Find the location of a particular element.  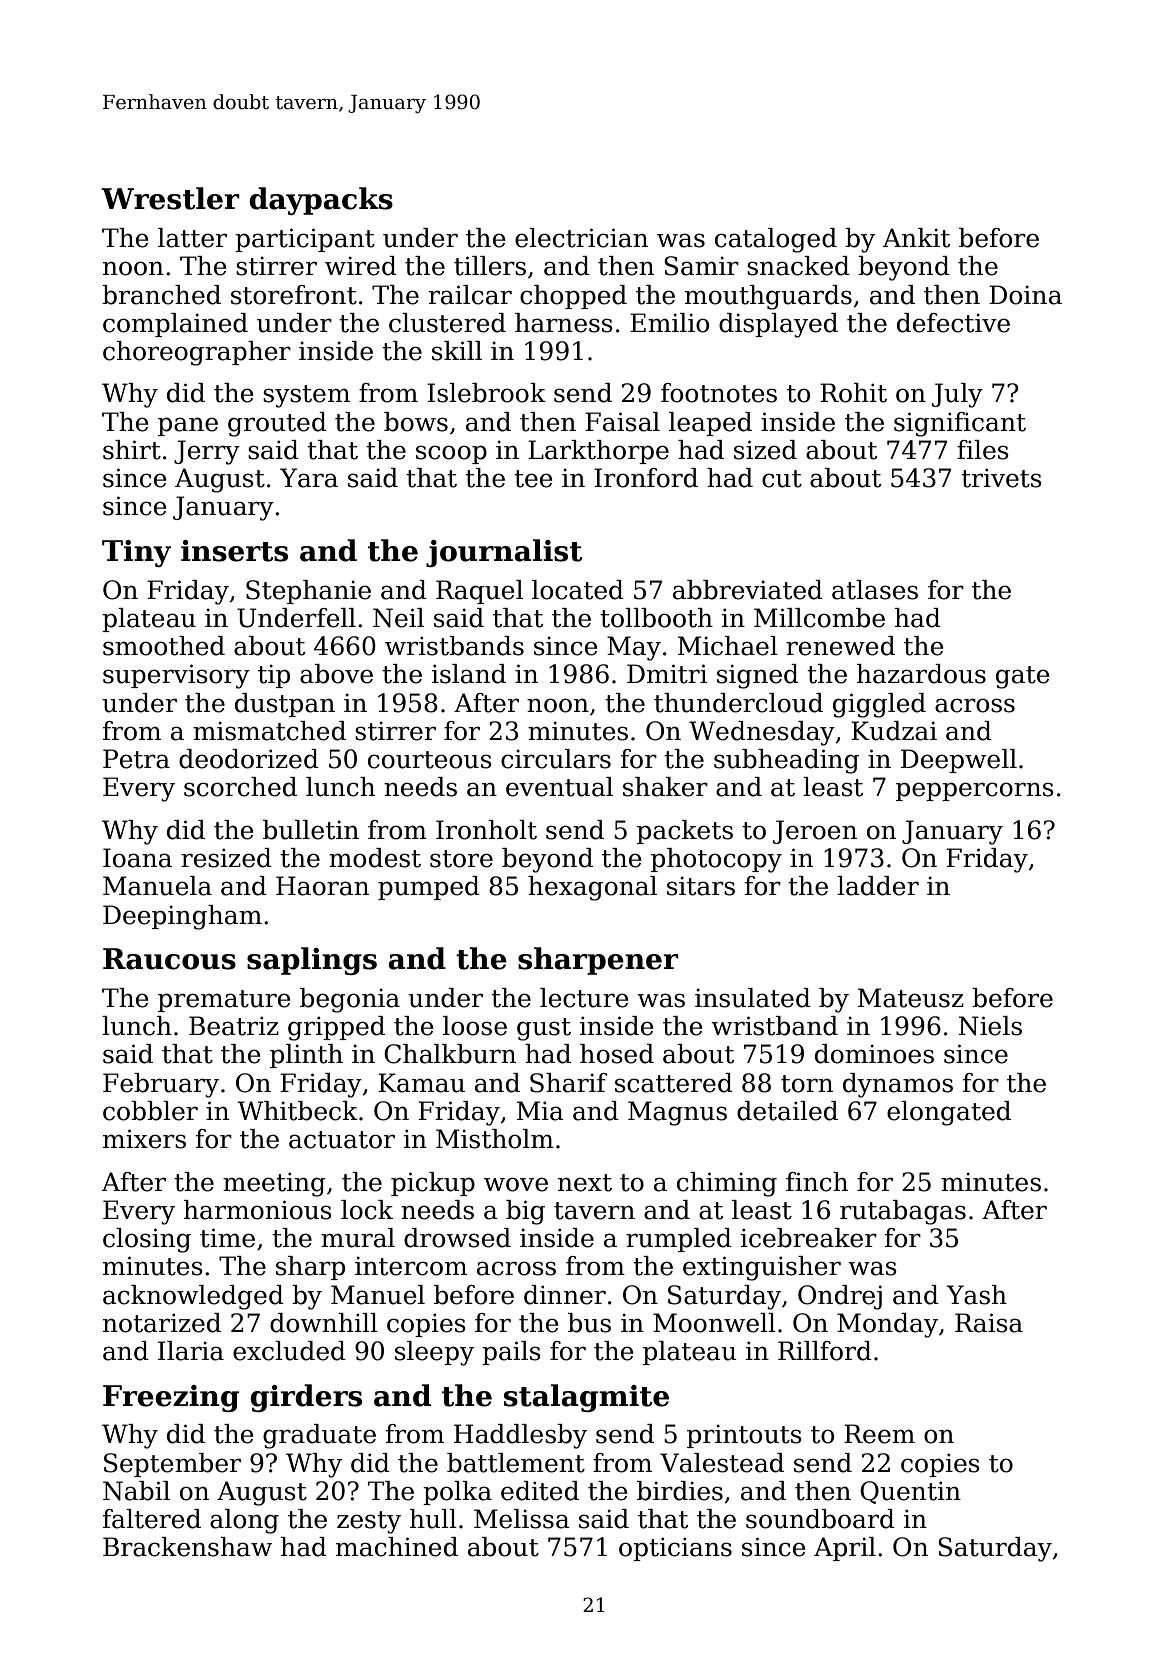

Nabil is located at coordinates (136, 1491).
